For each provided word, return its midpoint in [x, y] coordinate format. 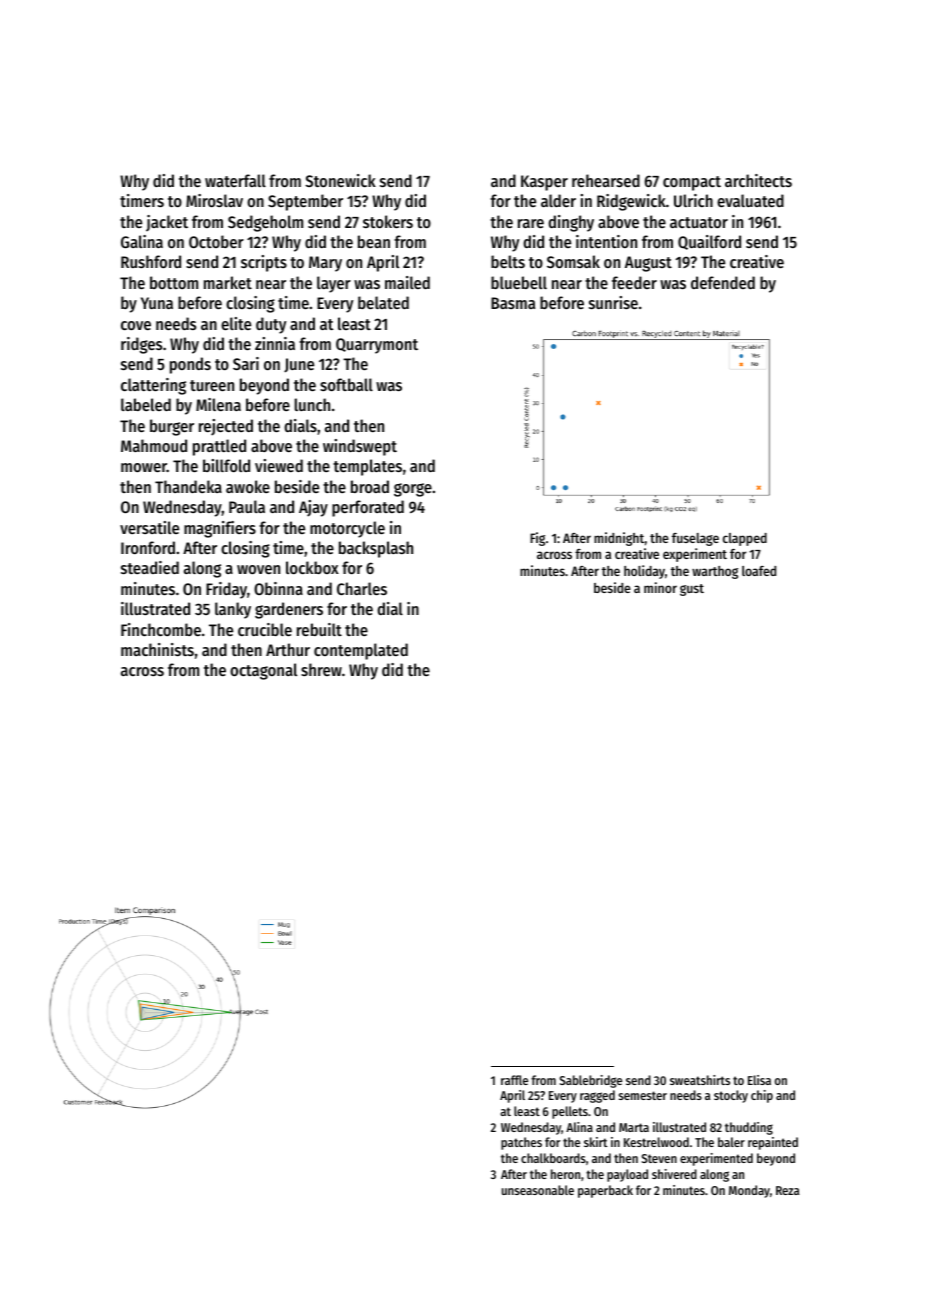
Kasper [544, 183]
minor [660, 587]
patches [521, 1143]
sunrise [613, 302]
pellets [570, 1112]
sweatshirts [700, 1080]
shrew [321, 669]
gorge [413, 490]
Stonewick [340, 180]
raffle [514, 1080]
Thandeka [188, 486]
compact [692, 183]
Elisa [759, 1080]
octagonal [263, 671]
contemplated [361, 651]
